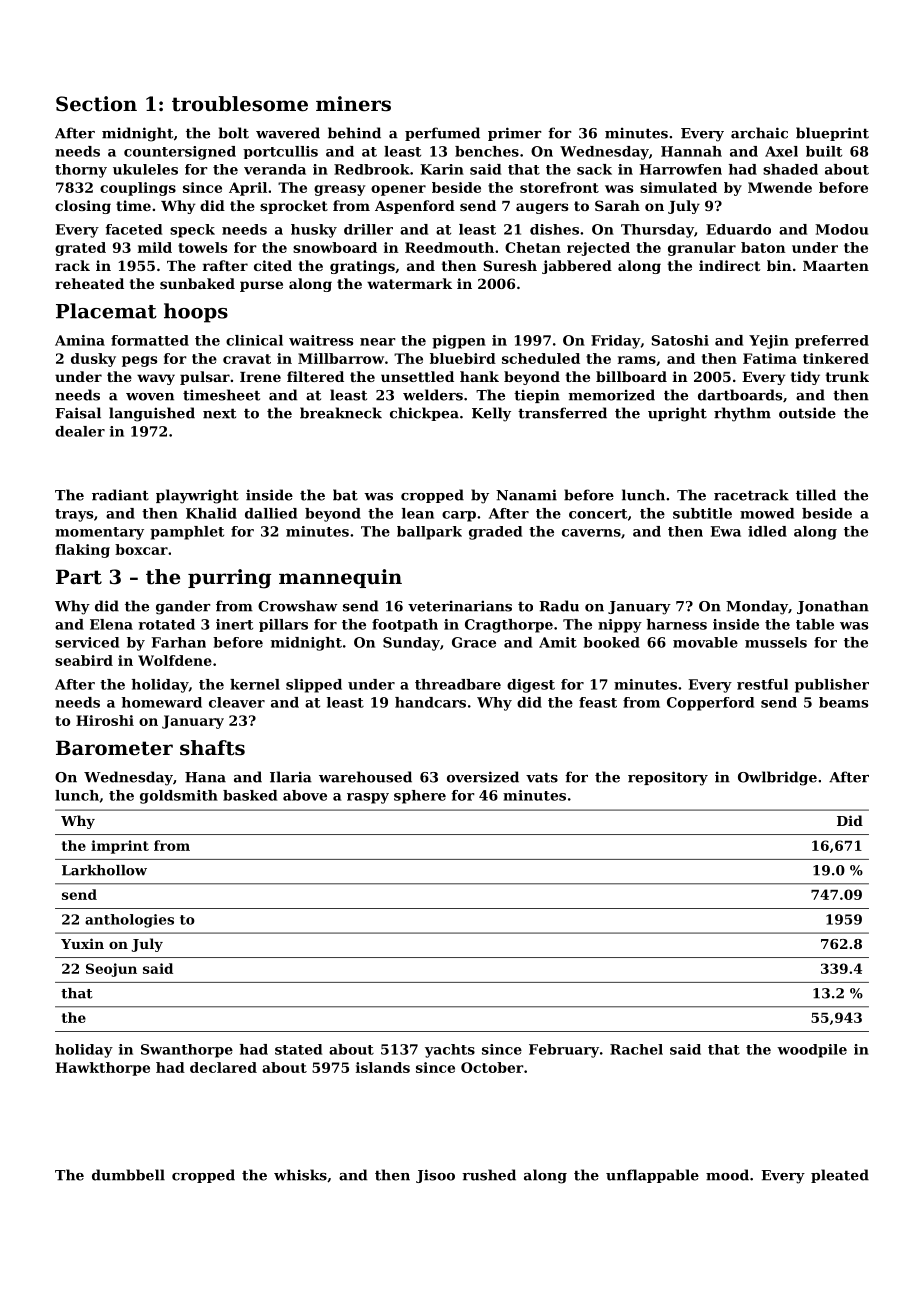 This image has width=924, height=1308. What do you see at coordinates (96, 104) in the image?
I see `Section` at bounding box center [96, 104].
